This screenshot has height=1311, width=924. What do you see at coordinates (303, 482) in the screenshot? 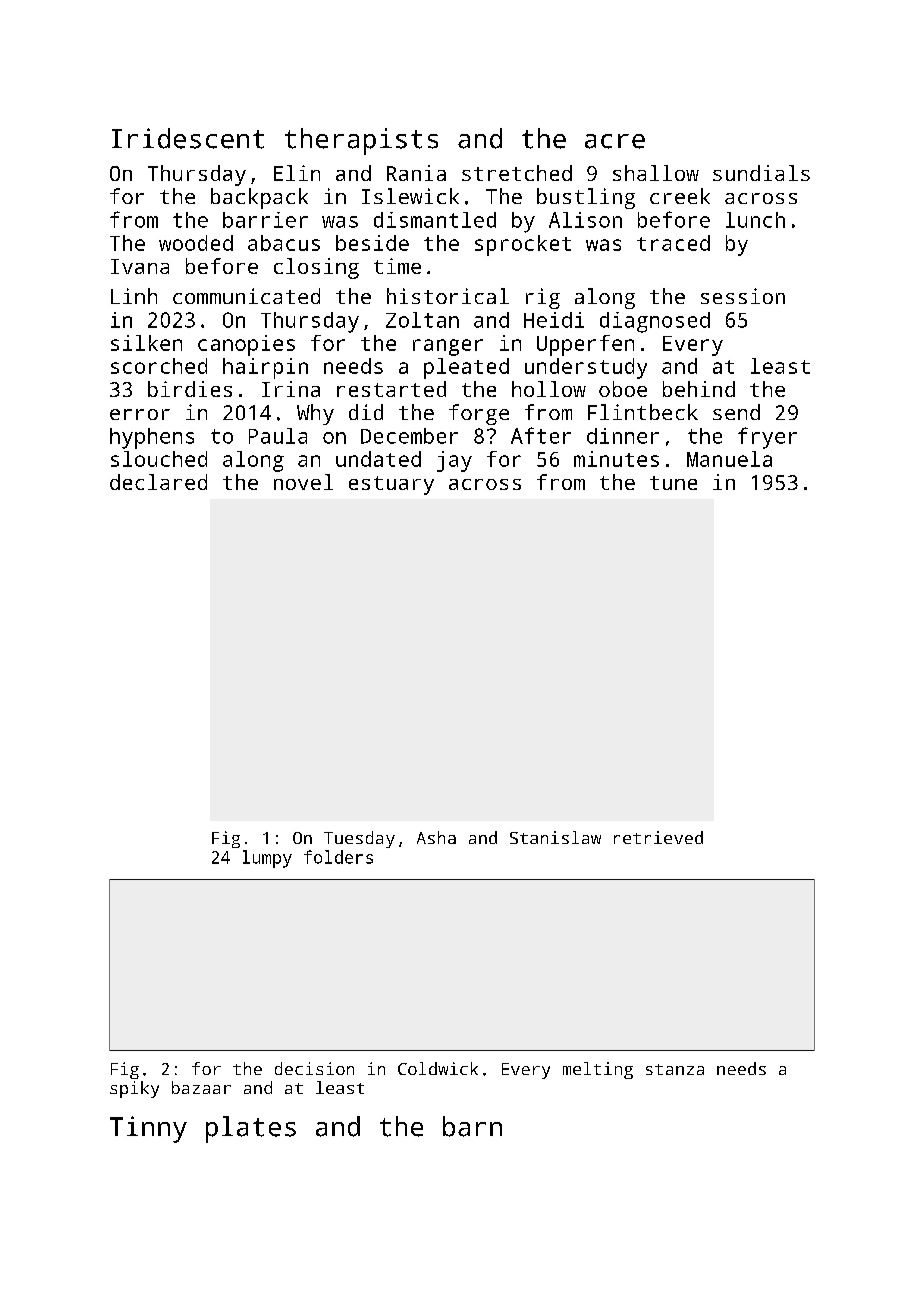
I see `novel` at bounding box center [303, 482].
